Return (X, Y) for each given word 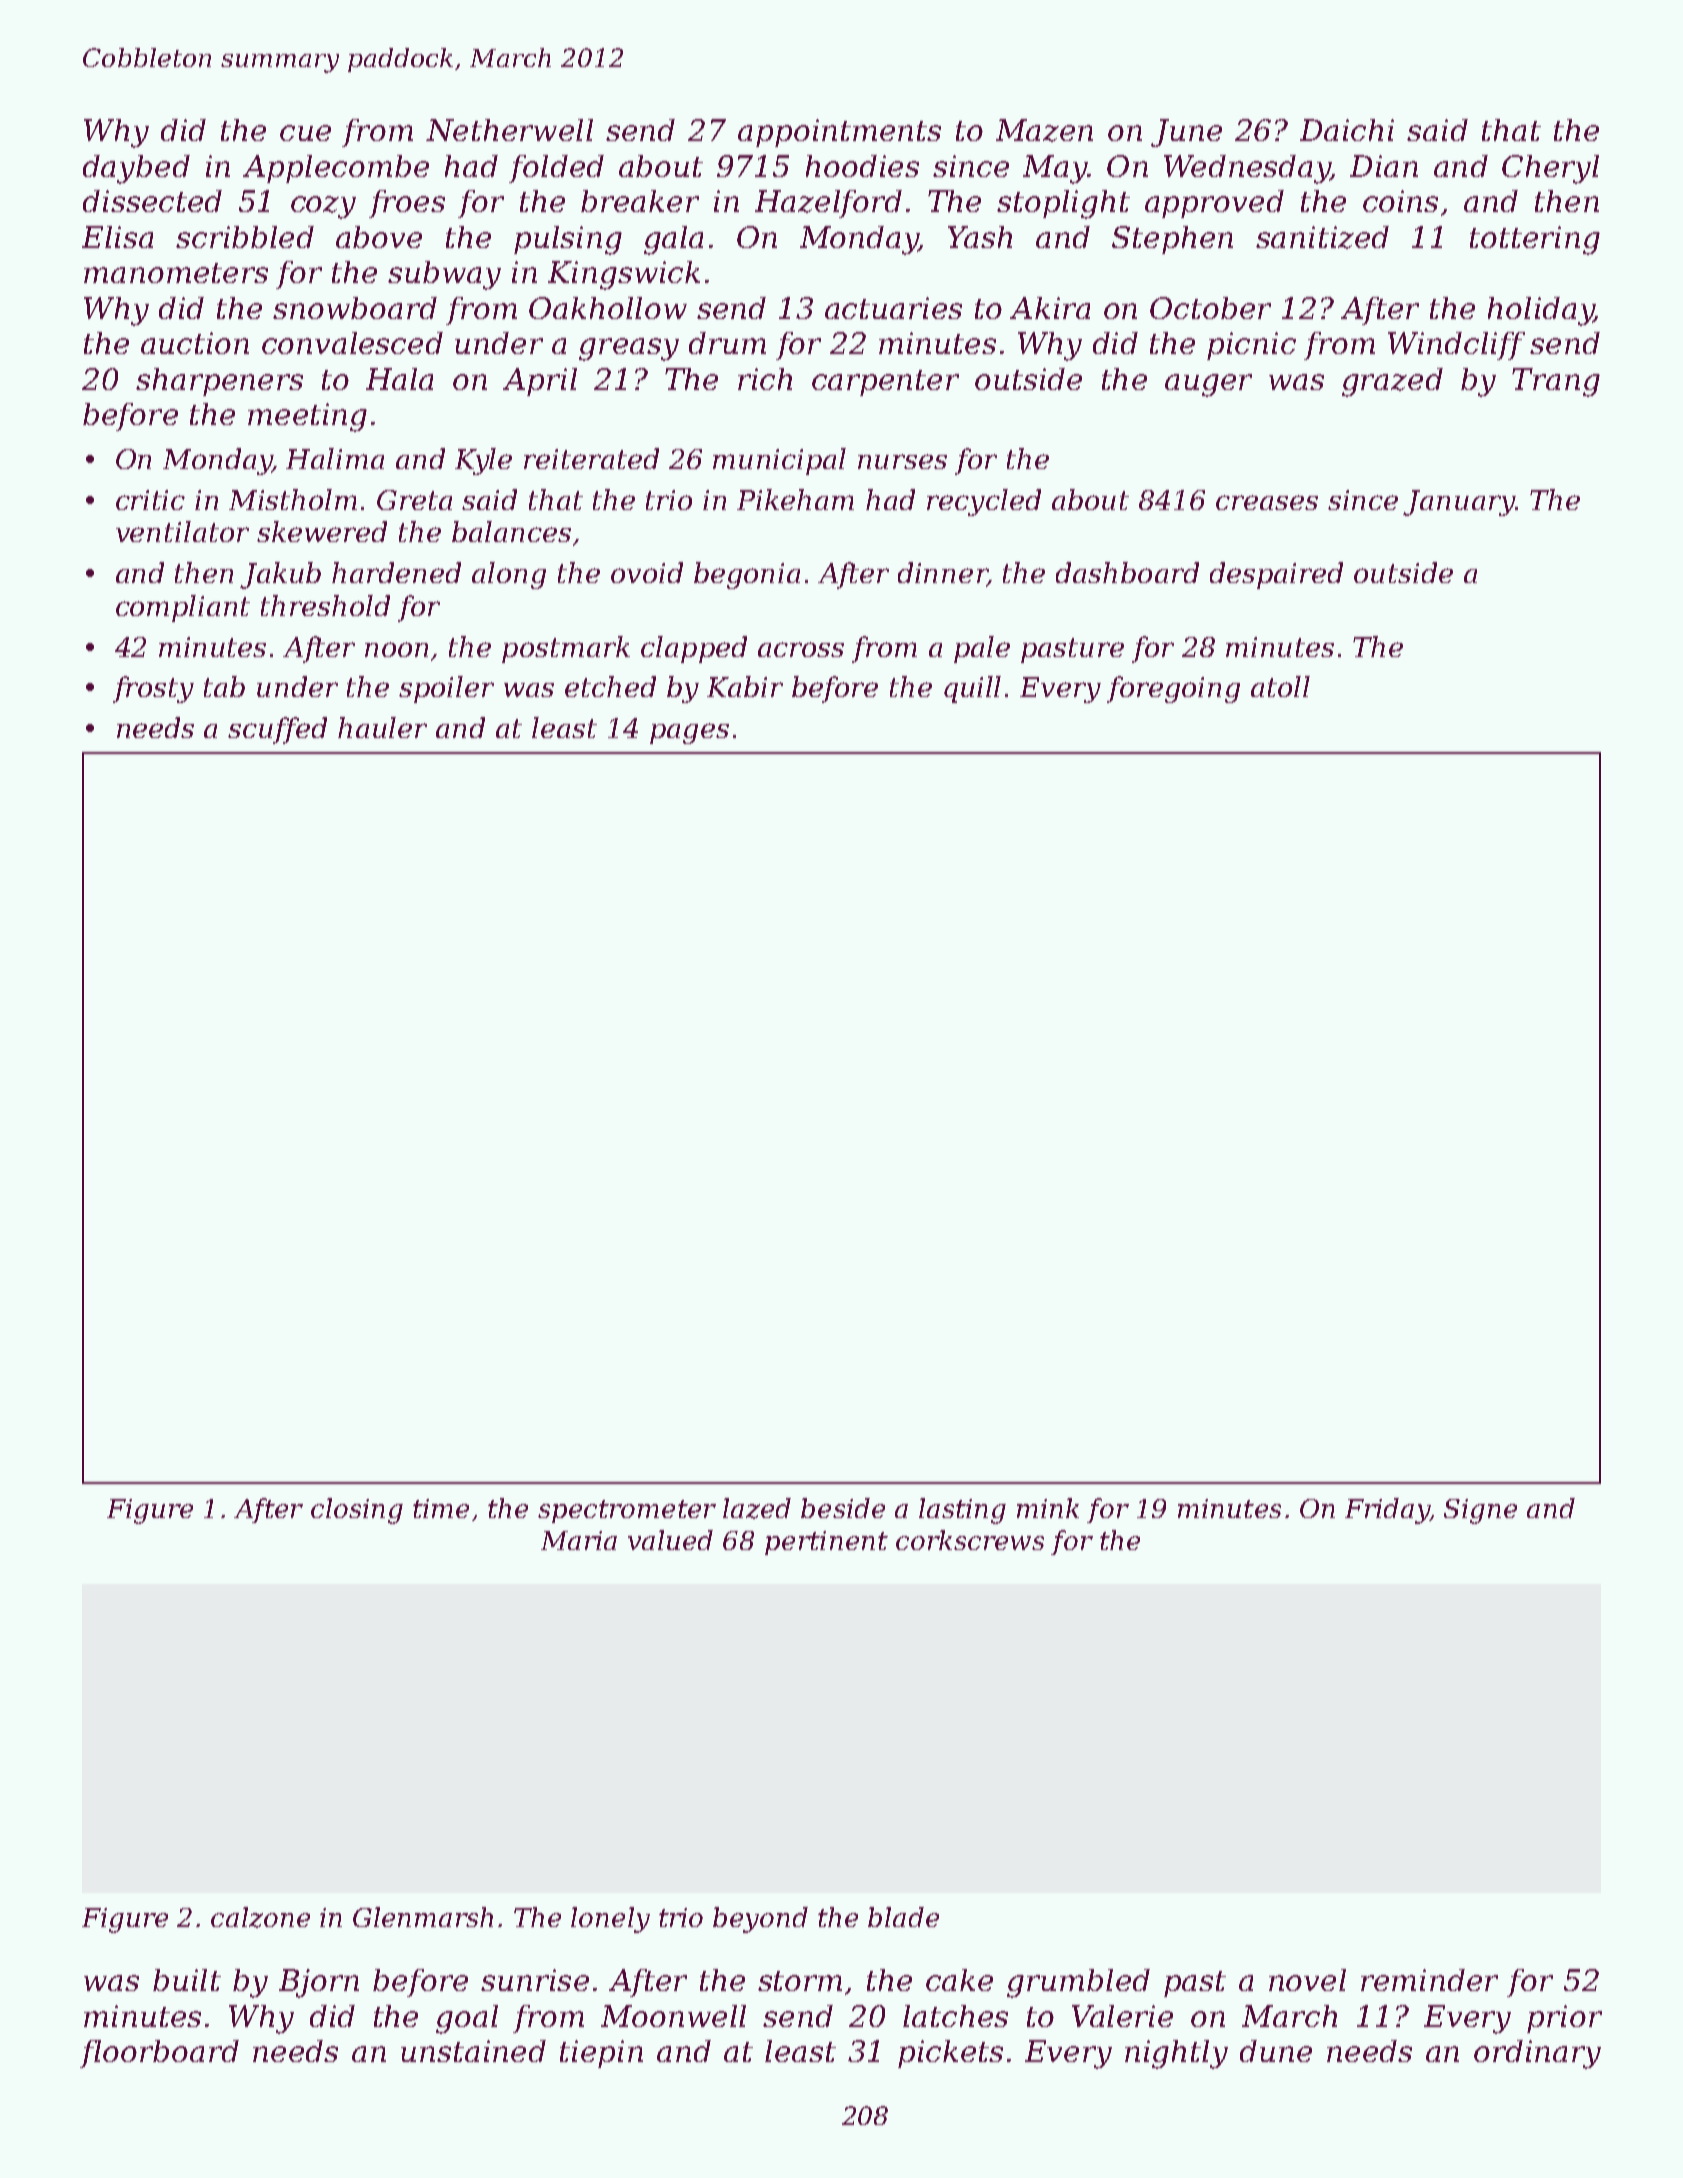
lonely (610, 1920)
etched (610, 686)
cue (305, 133)
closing (357, 1511)
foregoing (1173, 689)
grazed (1392, 382)
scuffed (277, 730)
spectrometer (627, 1511)
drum (727, 343)
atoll (1280, 686)
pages (689, 733)
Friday (1387, 1511)
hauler (382, 727)
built (187, 1980)
